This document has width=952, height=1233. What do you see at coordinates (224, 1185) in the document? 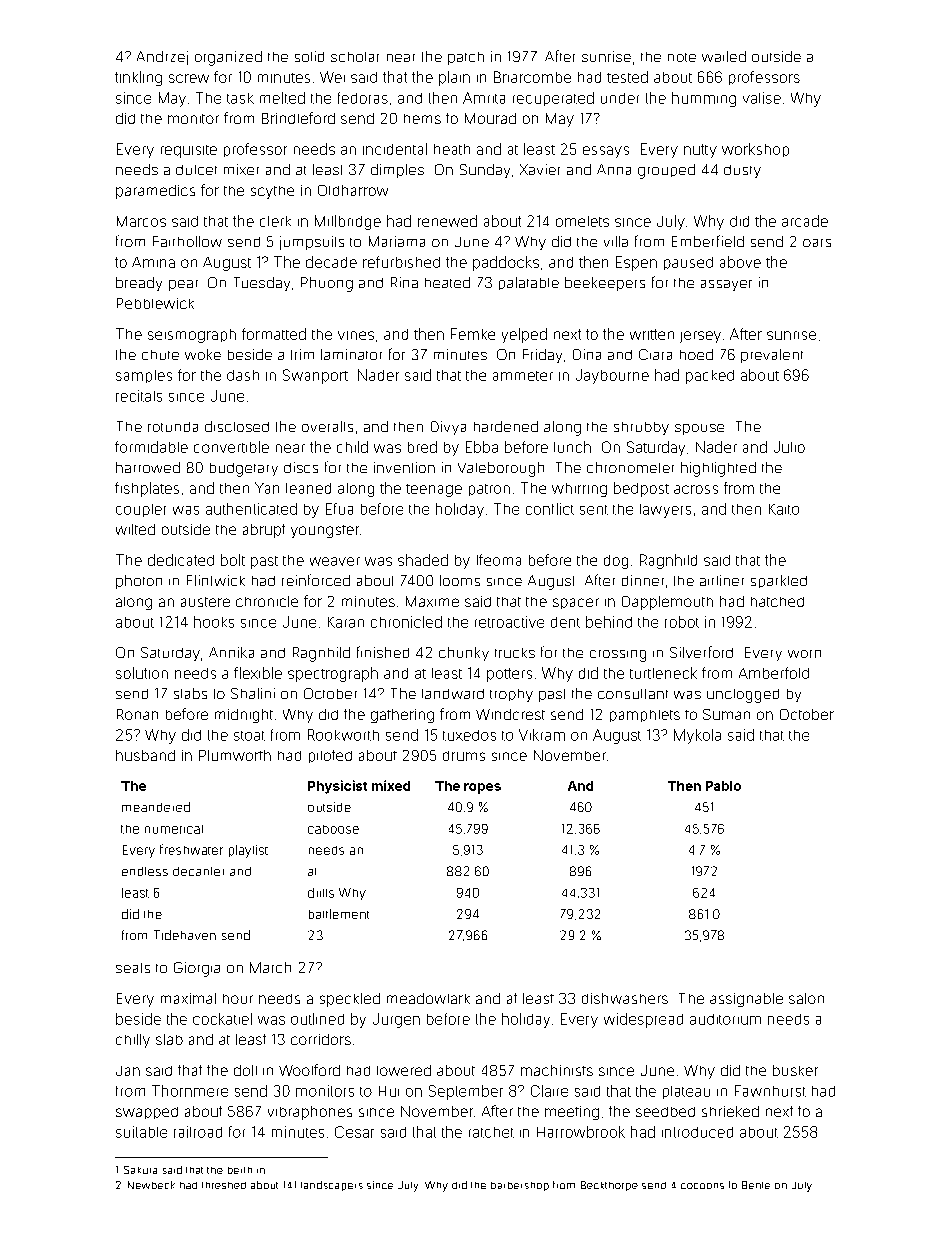
I see `threshed` at bounding box center [224, 1185].
